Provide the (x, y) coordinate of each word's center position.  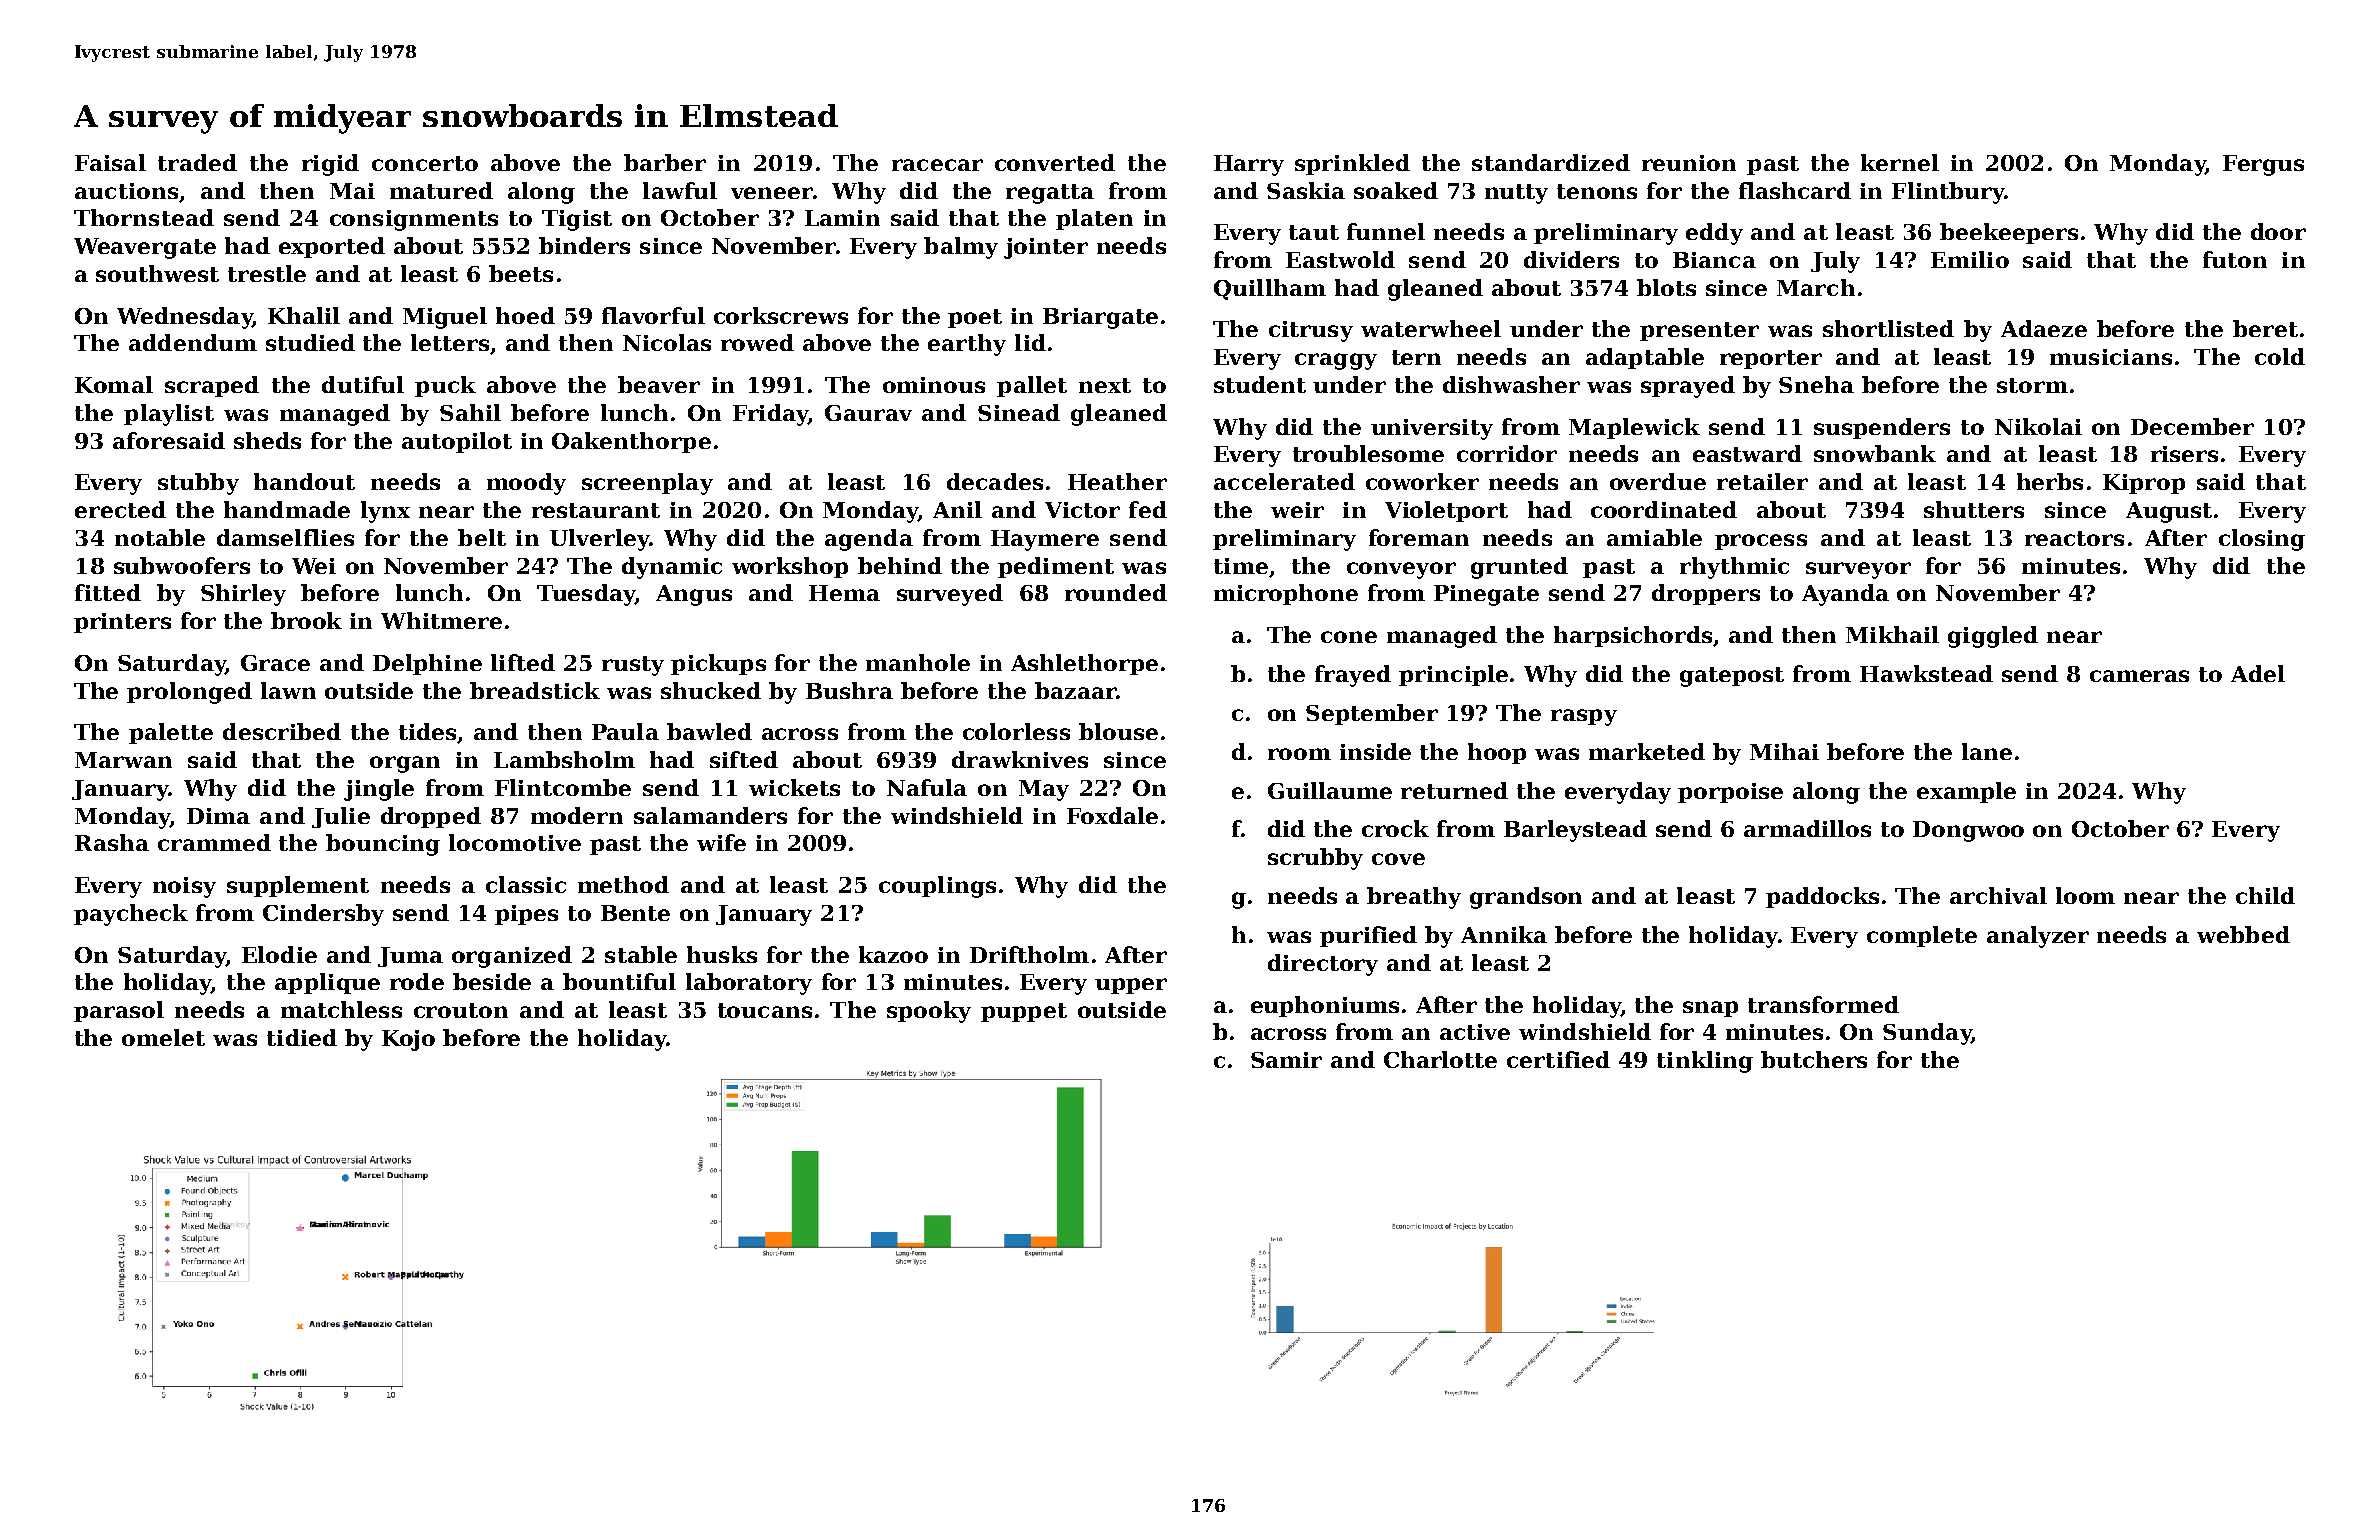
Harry (1249, 165)
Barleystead (1575, 831)
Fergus (2263, 165)
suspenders (1882, 428)
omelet (163, 1037)
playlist (169, 415)
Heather (1117, 481)
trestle (267, 273)
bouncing (383, 845)
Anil (957, 509)
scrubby (1315, 859)
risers (2184, 454)
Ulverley (599, 540)
